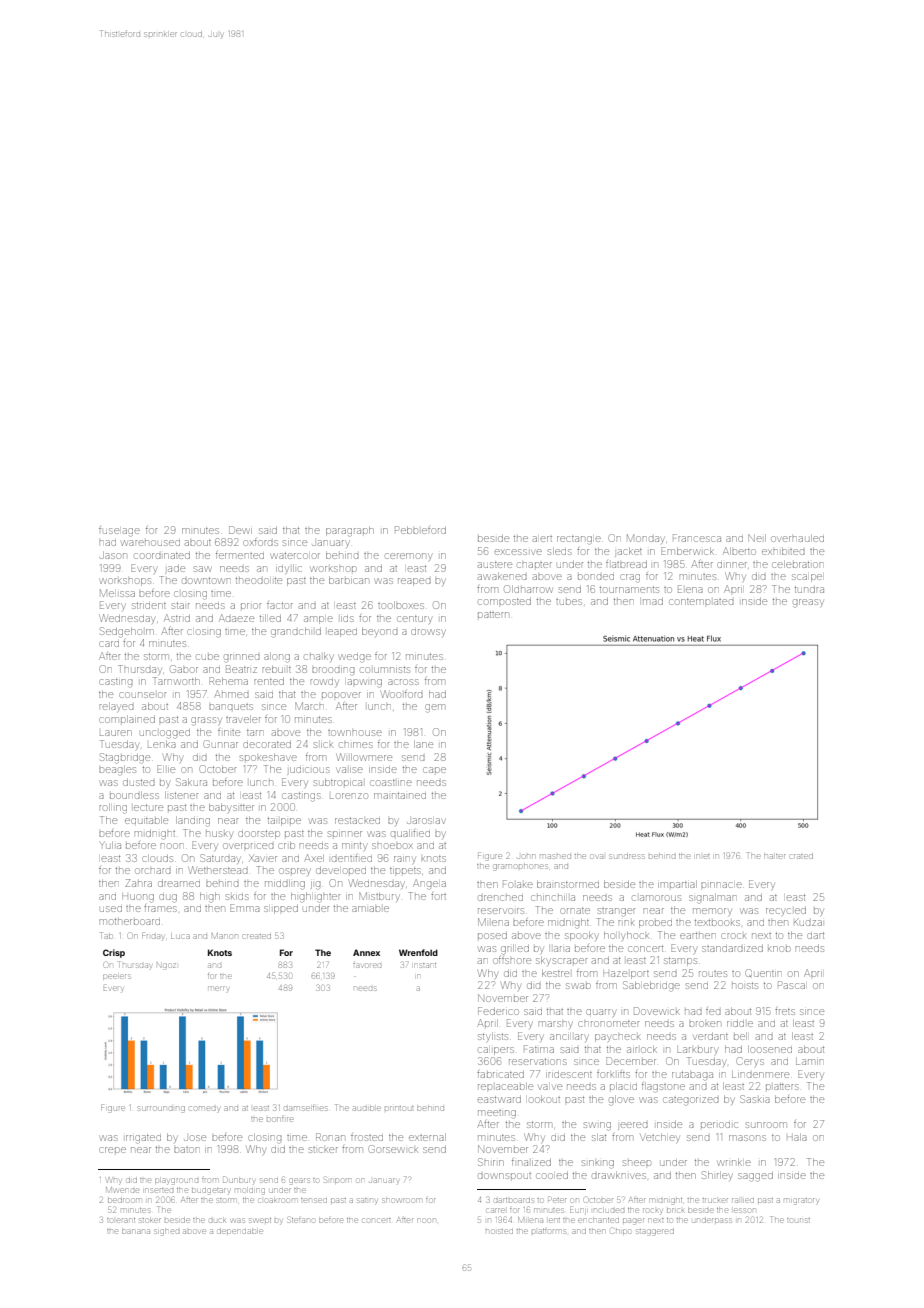 The image size is (924, 1308). What do you see at coordinates (808, 603) in the screenshot?
I see `greasy` at bounding box center [808, 603].
